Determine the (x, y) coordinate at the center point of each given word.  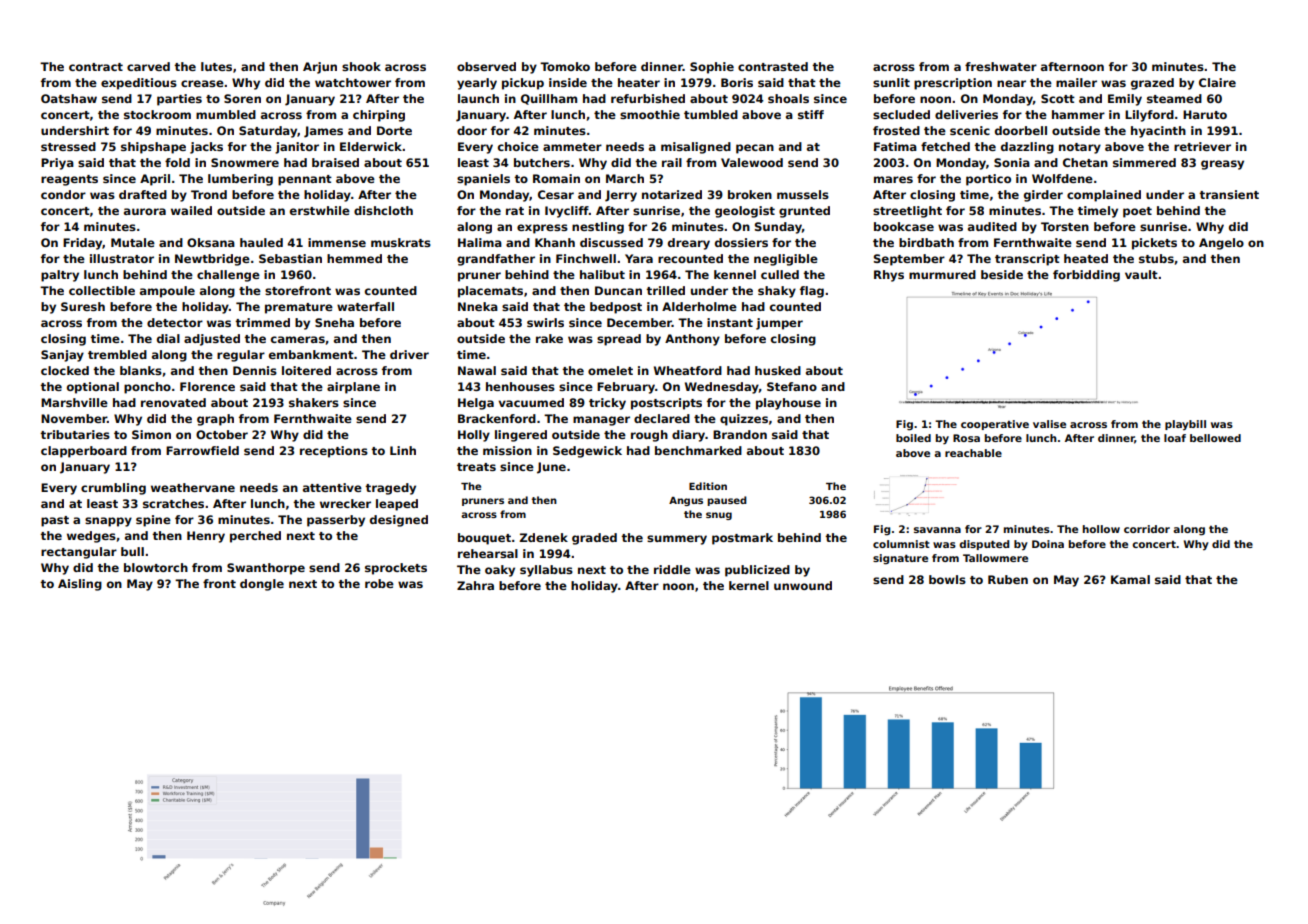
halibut (602, 274)
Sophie (712, 68)
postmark (742, 539)
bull (132, 551)
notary (1080, 148)
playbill (1185, 425)
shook (361, 66)
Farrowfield (202, 450)
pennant (305, 180)
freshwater (1001, 66)
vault (1141, 274)
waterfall (365, 306)
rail (672, 162)
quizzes (744, 420)
